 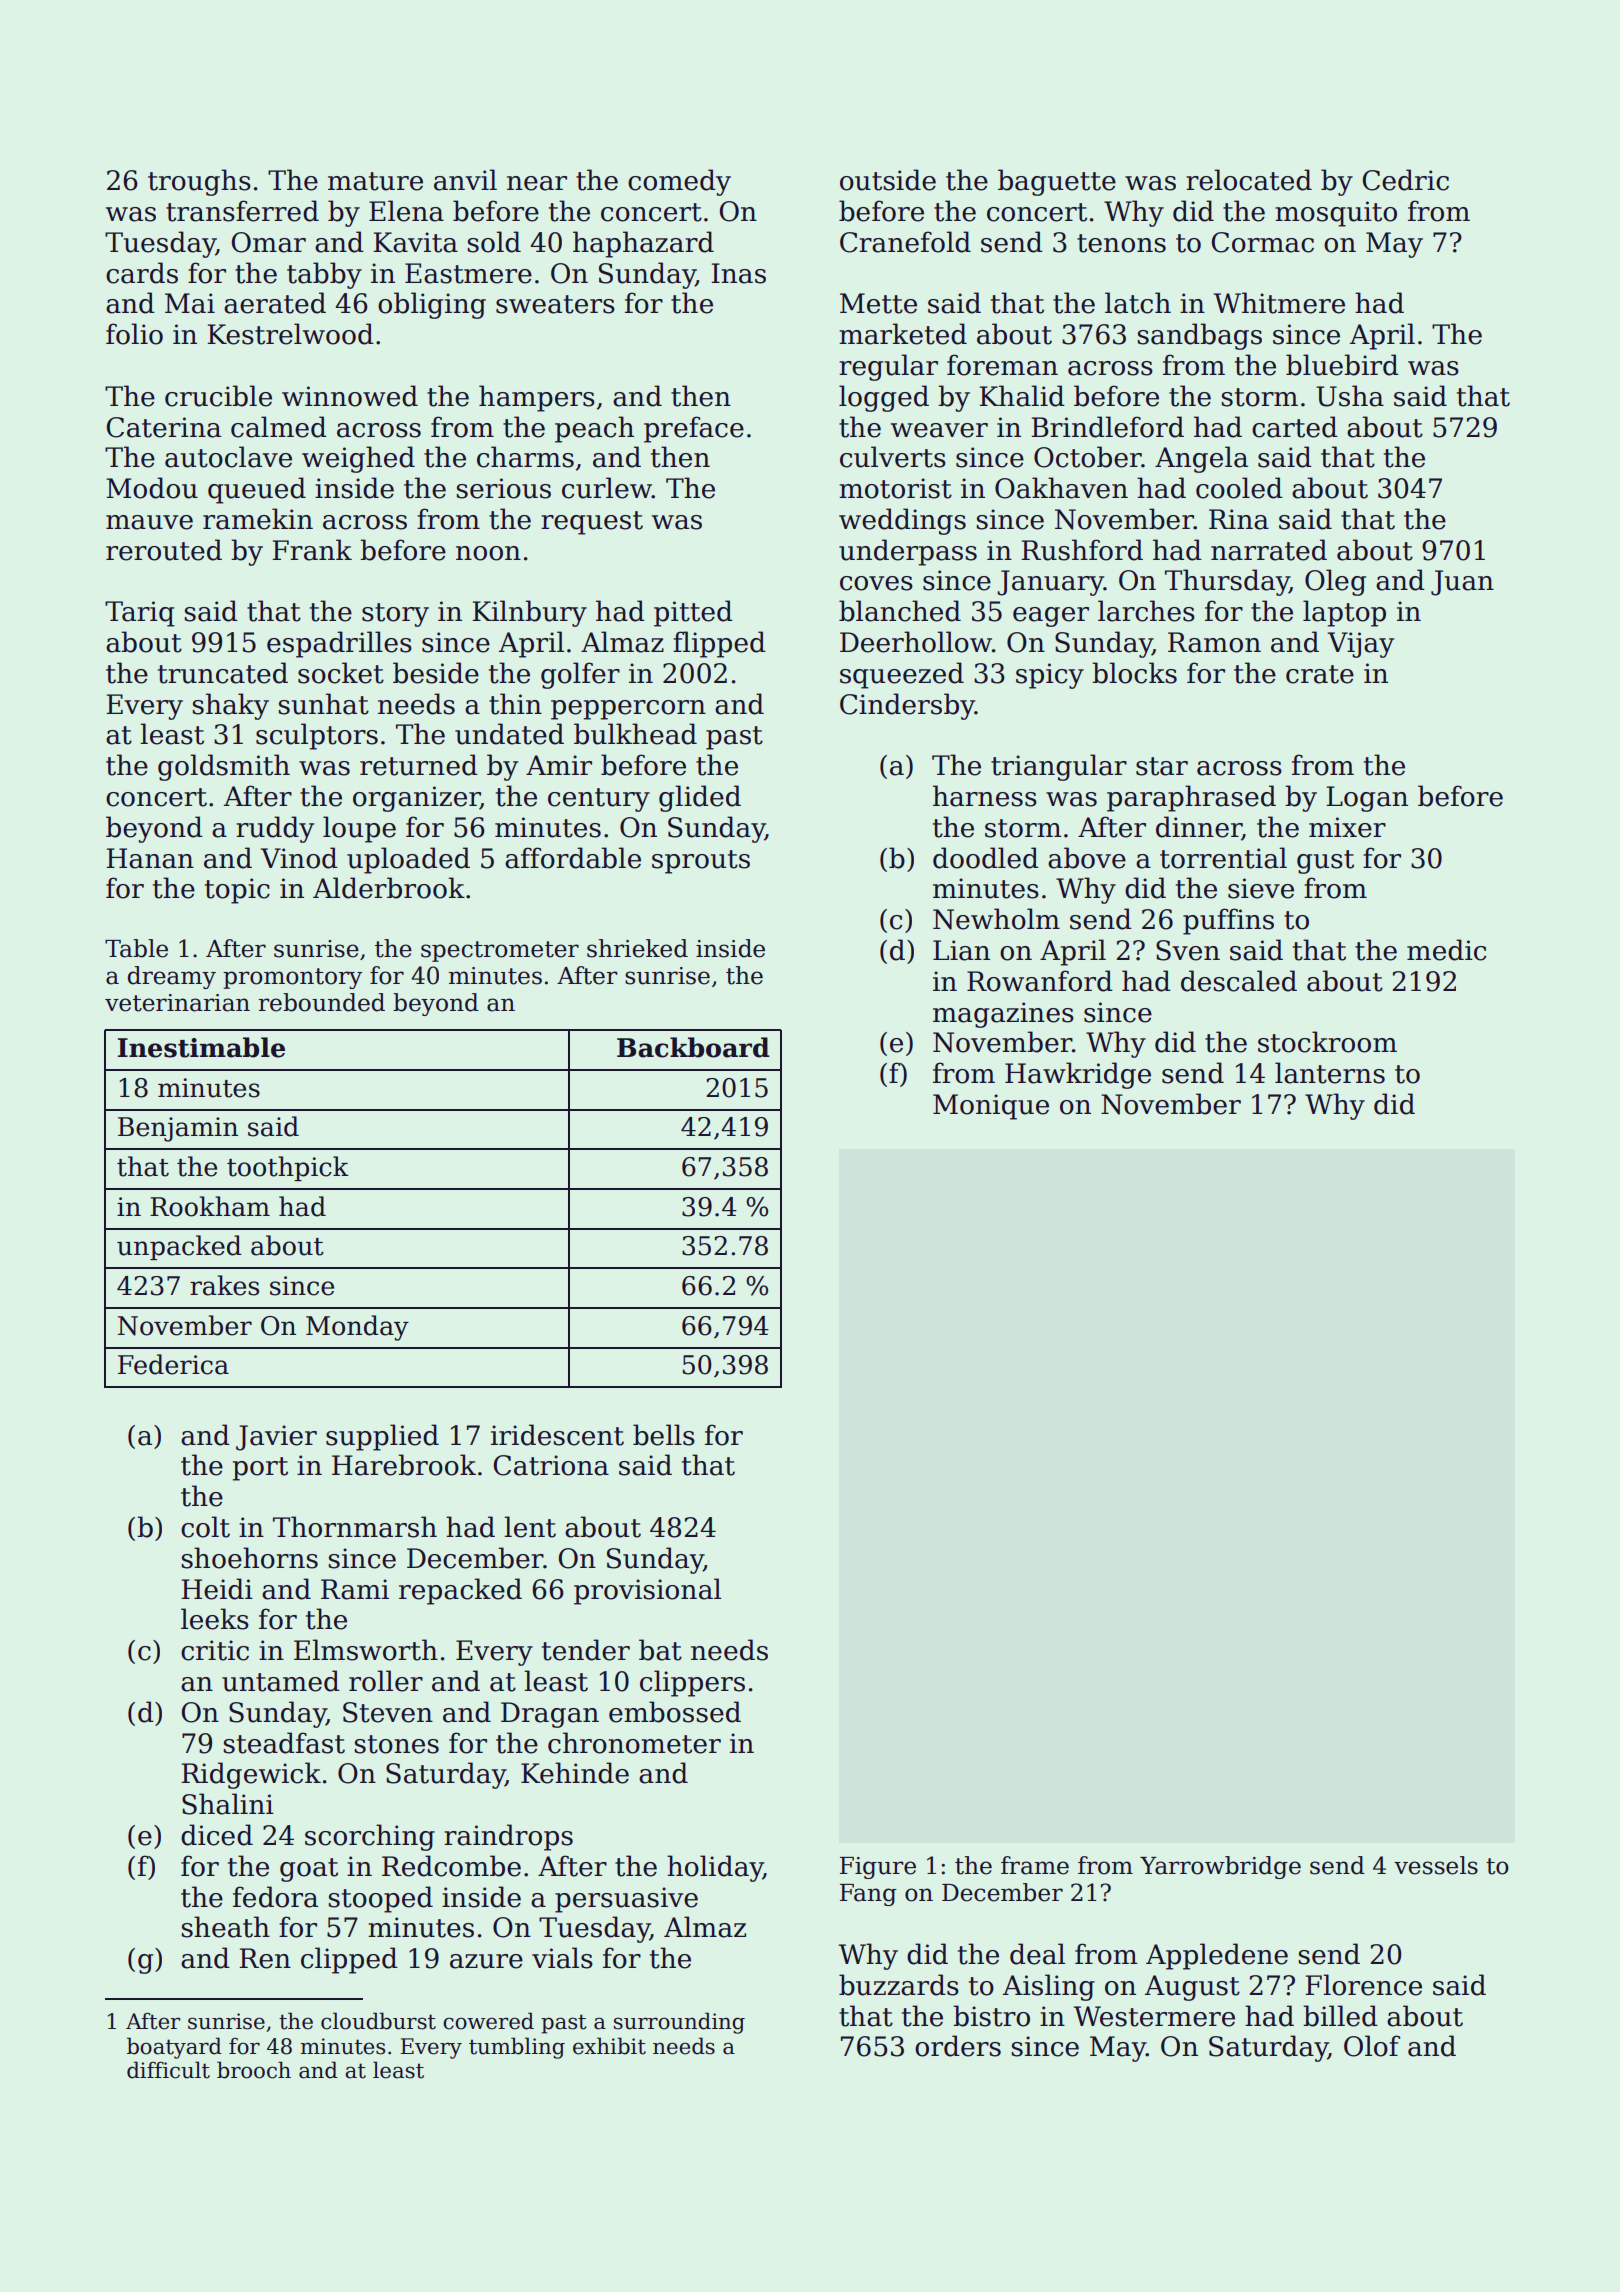 I want to click on relocated, so click(x=1249, y=180).
